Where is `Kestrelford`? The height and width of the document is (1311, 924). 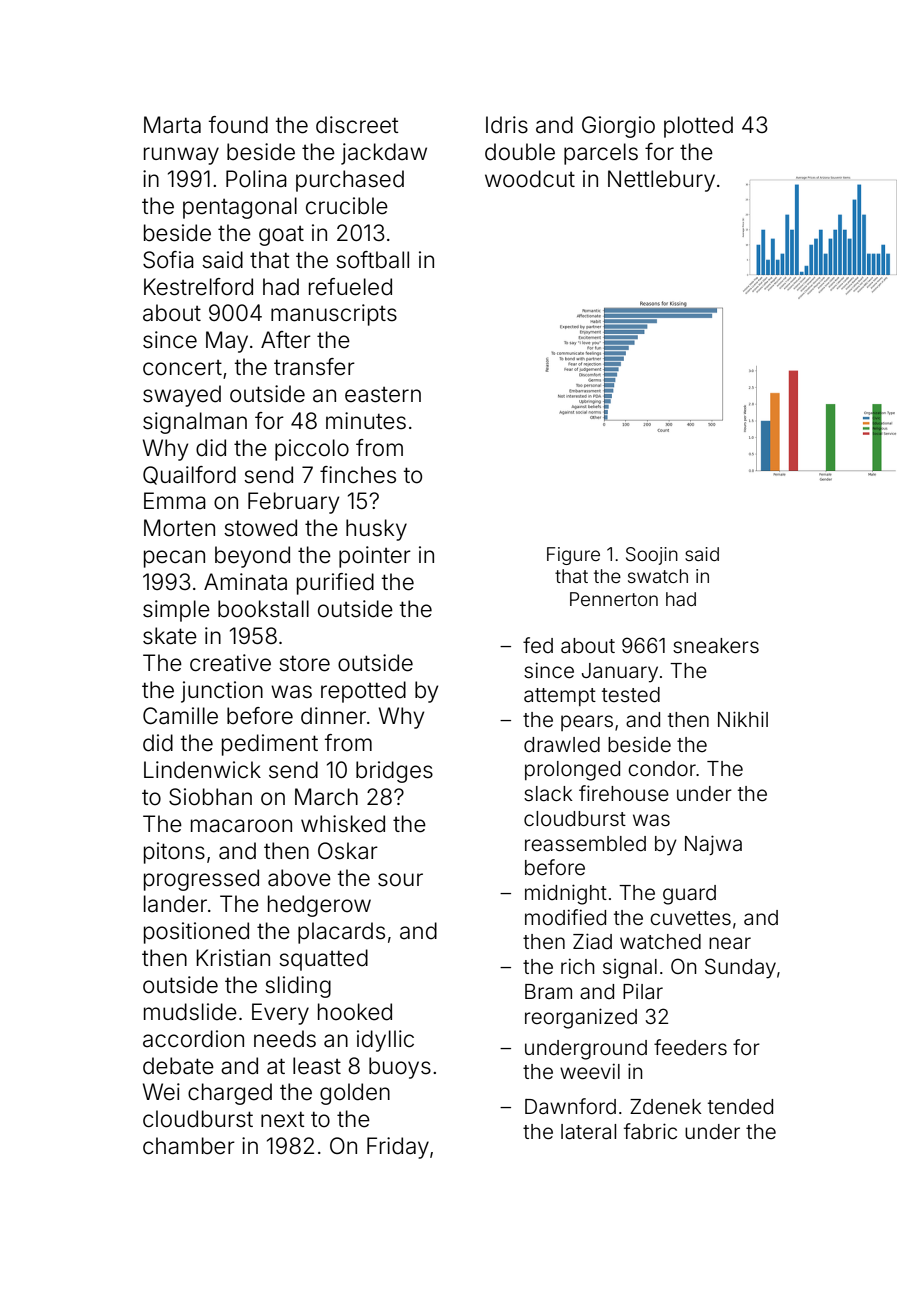 Kestrelford is located at coordinates (198, 287).
